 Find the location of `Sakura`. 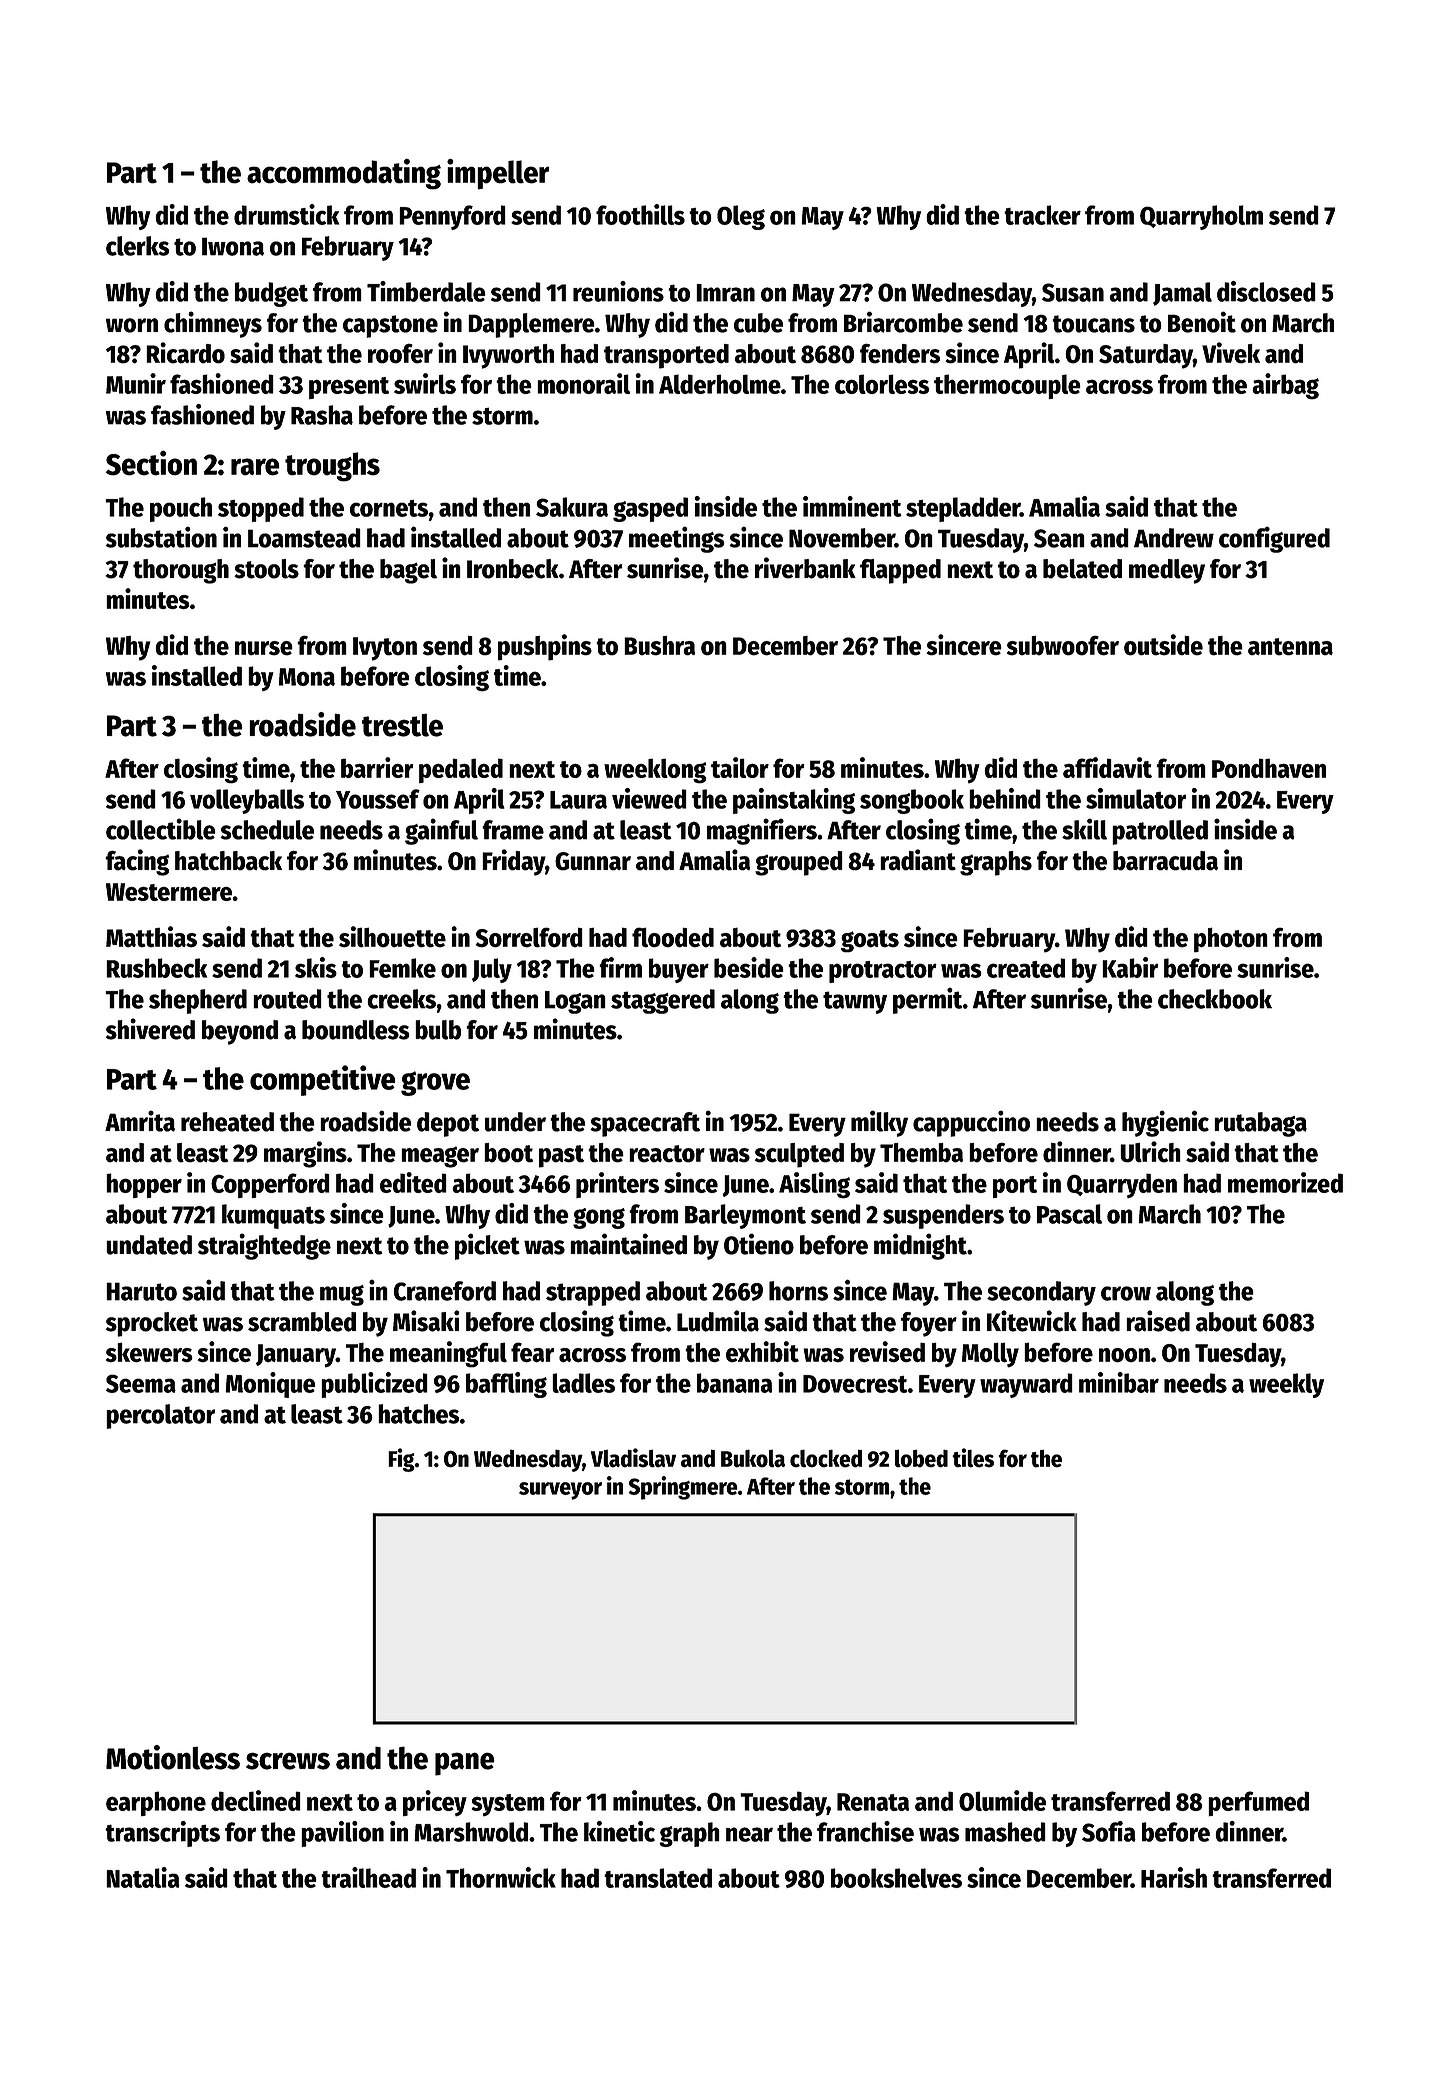

Sakura is located at coordinates (572, 507).
